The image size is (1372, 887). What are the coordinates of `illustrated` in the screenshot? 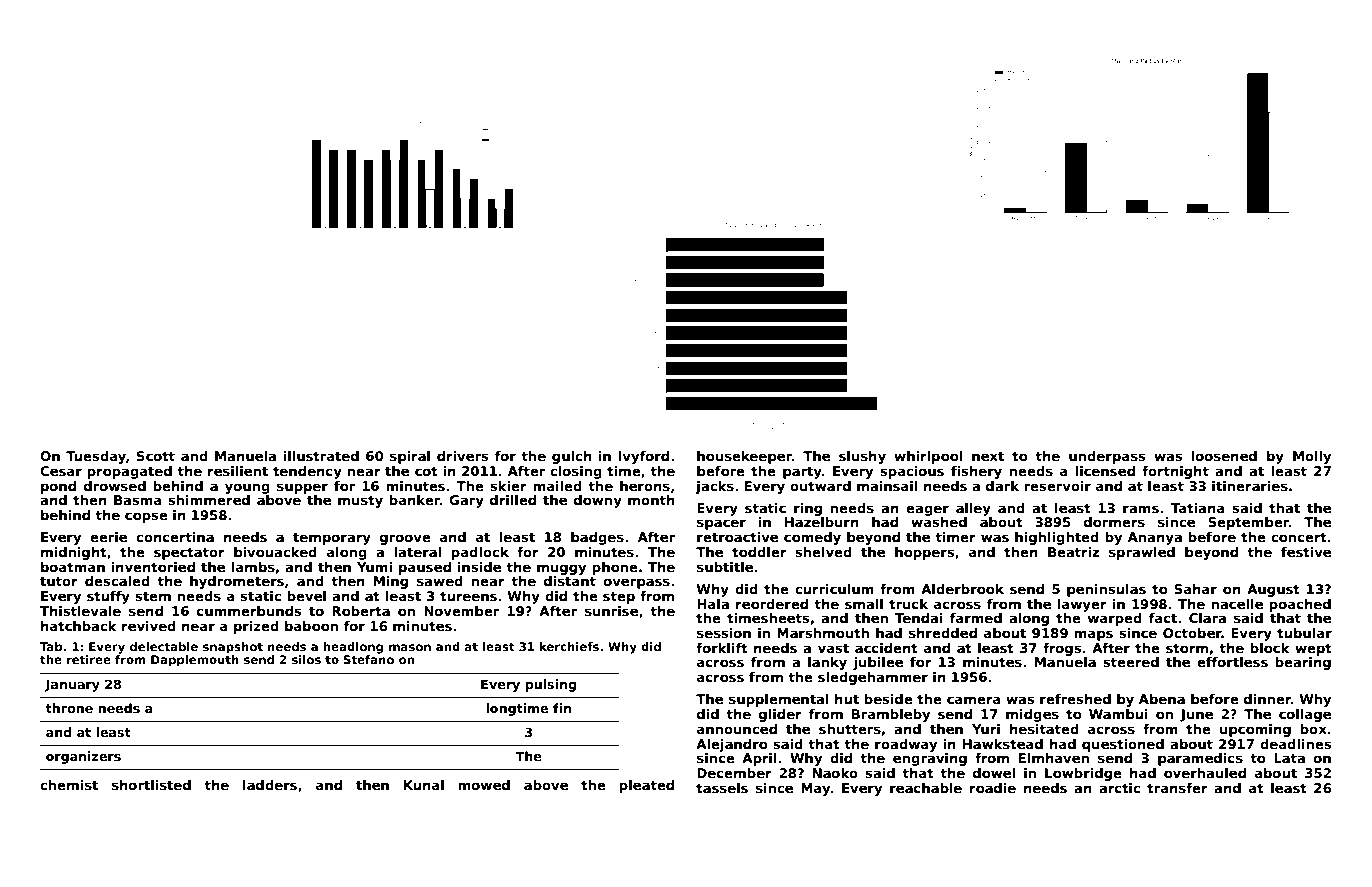 It's located at (321, 456).
